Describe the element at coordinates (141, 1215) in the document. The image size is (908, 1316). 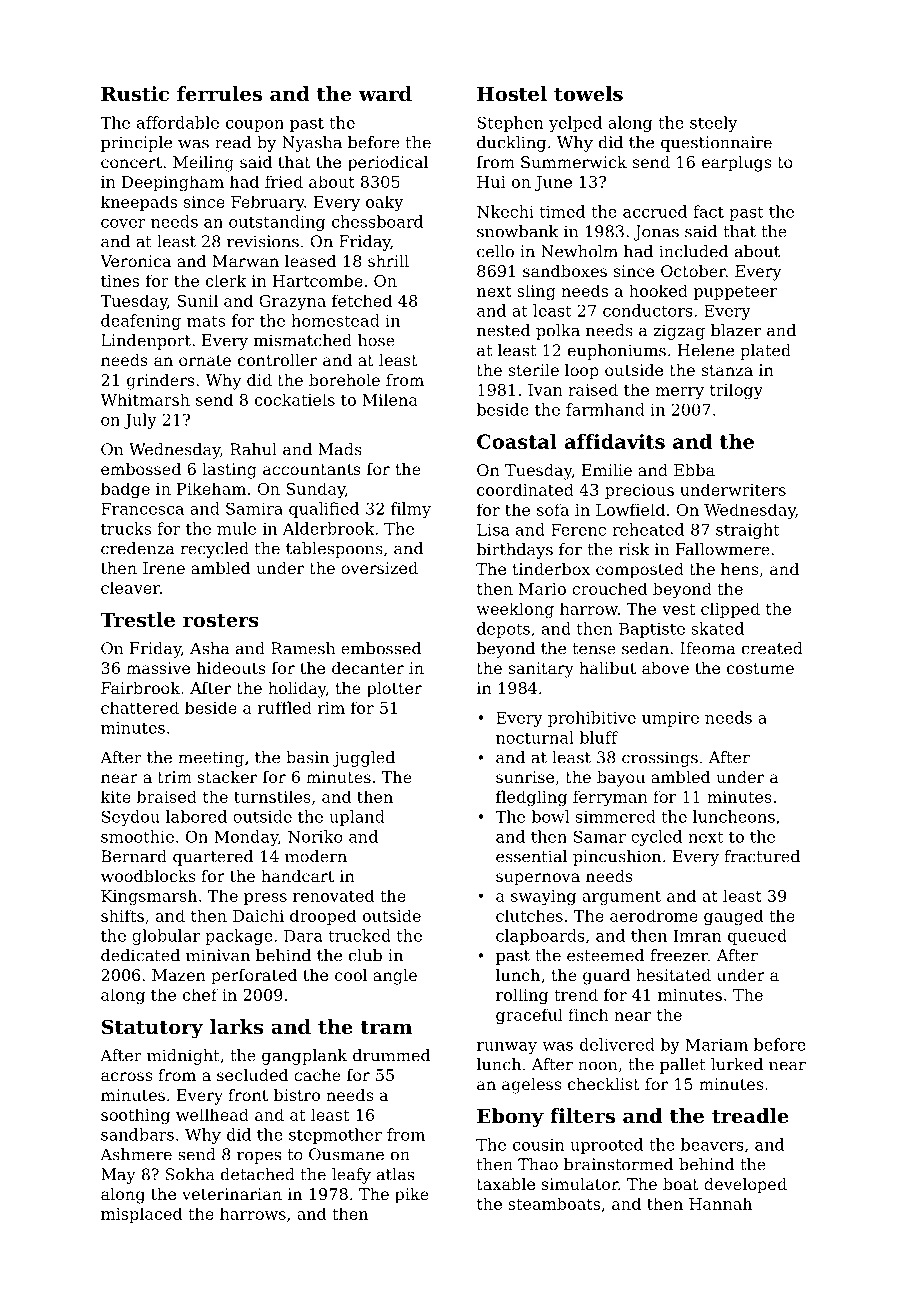
I see `misplaced` at that location.
